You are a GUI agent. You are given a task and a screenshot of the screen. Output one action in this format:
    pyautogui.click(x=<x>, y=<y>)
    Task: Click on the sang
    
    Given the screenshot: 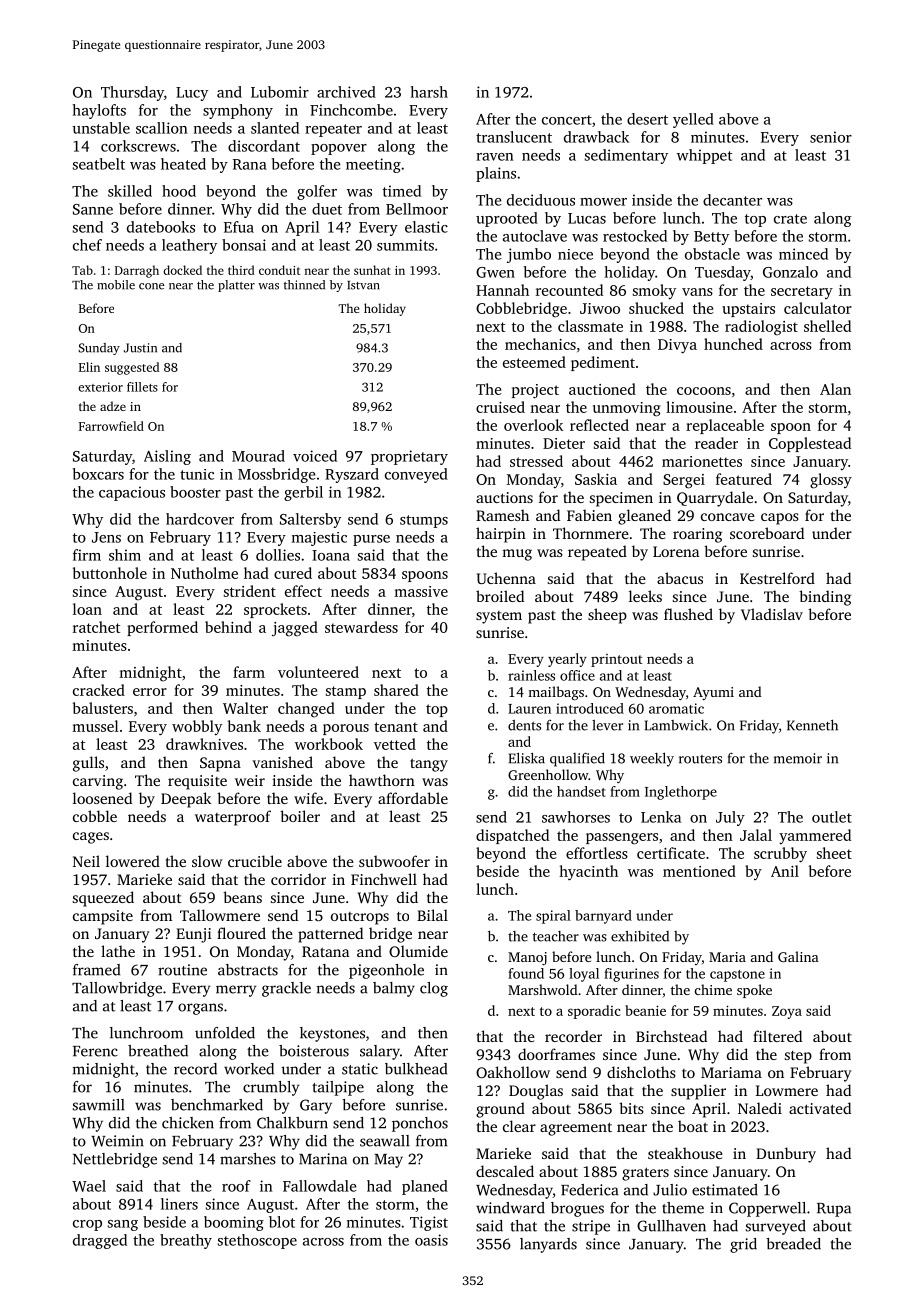 What is the action you would take?
    pyautogui.click(x=123, y=1225)
